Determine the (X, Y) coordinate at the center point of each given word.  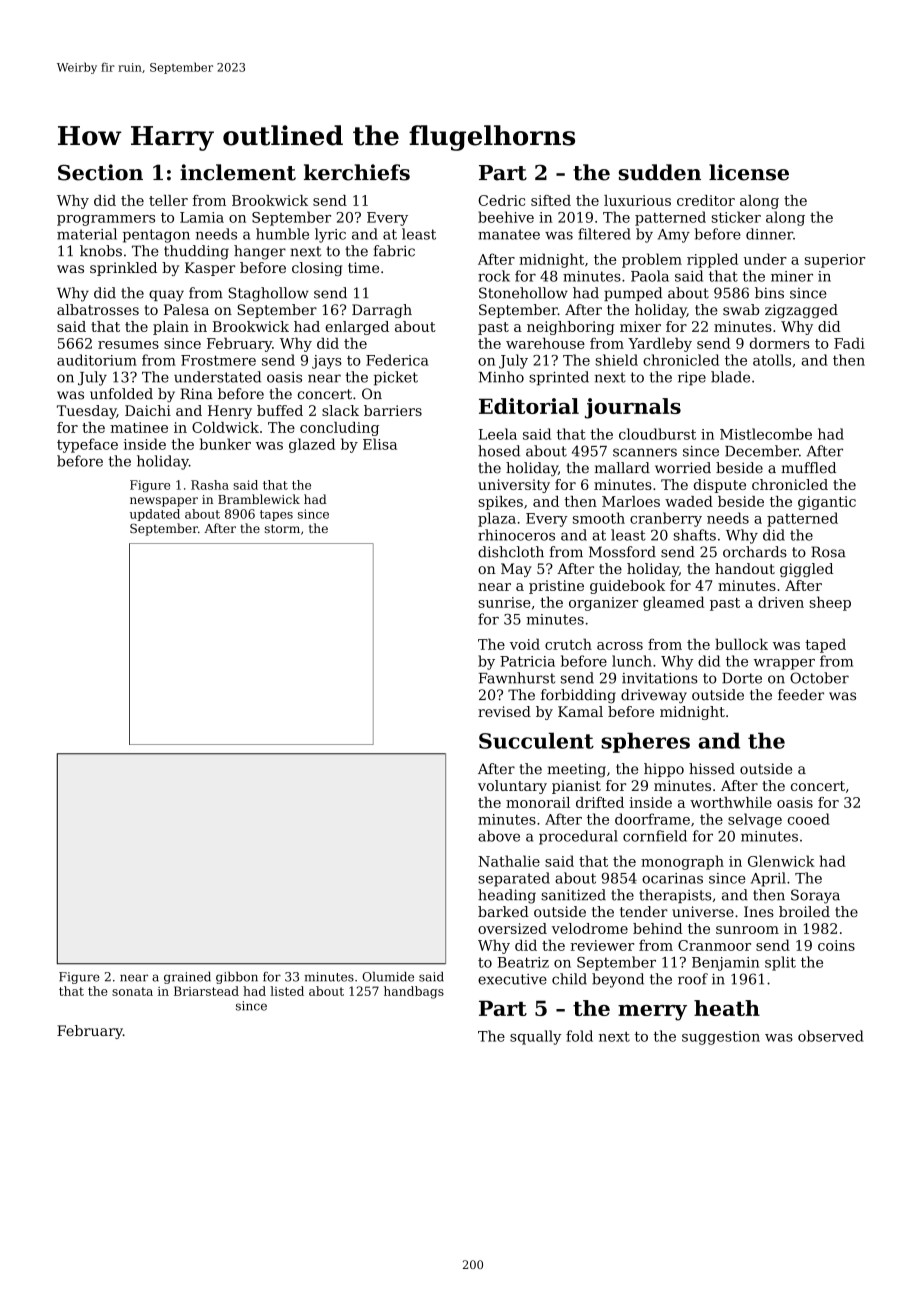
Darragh (382, 311)
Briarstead (206, 991)
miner (792, 276)
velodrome (590, 928)
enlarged (357, 328)
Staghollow (268, 294)
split (780, 963)
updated (155, 515)
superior (835, 261)
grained (187, 978)
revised (504, 711)
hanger (260, 252)
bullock (741, 644)
